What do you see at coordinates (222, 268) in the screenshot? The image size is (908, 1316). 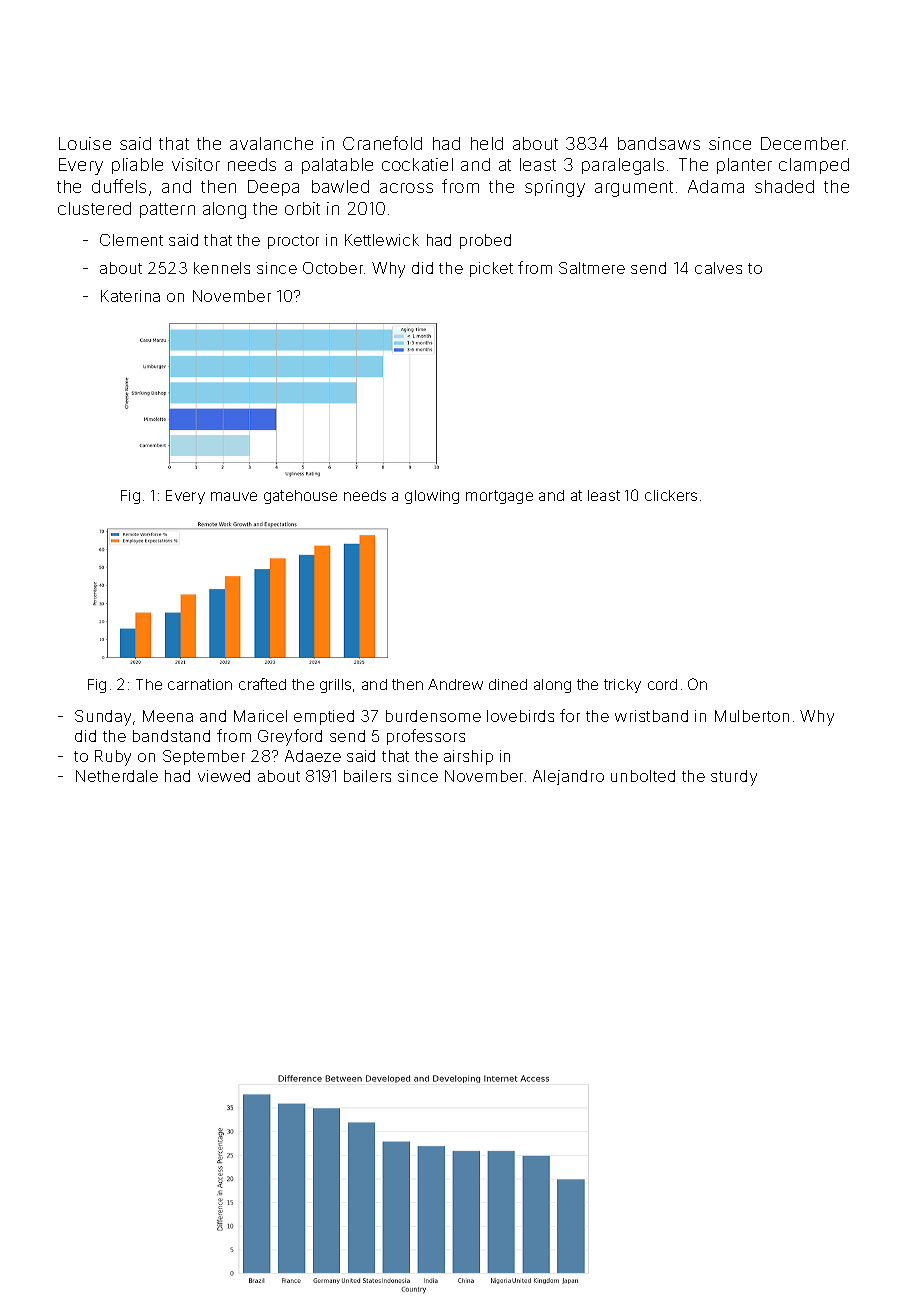 I see `kennels` at bounding box center [222, 268].
